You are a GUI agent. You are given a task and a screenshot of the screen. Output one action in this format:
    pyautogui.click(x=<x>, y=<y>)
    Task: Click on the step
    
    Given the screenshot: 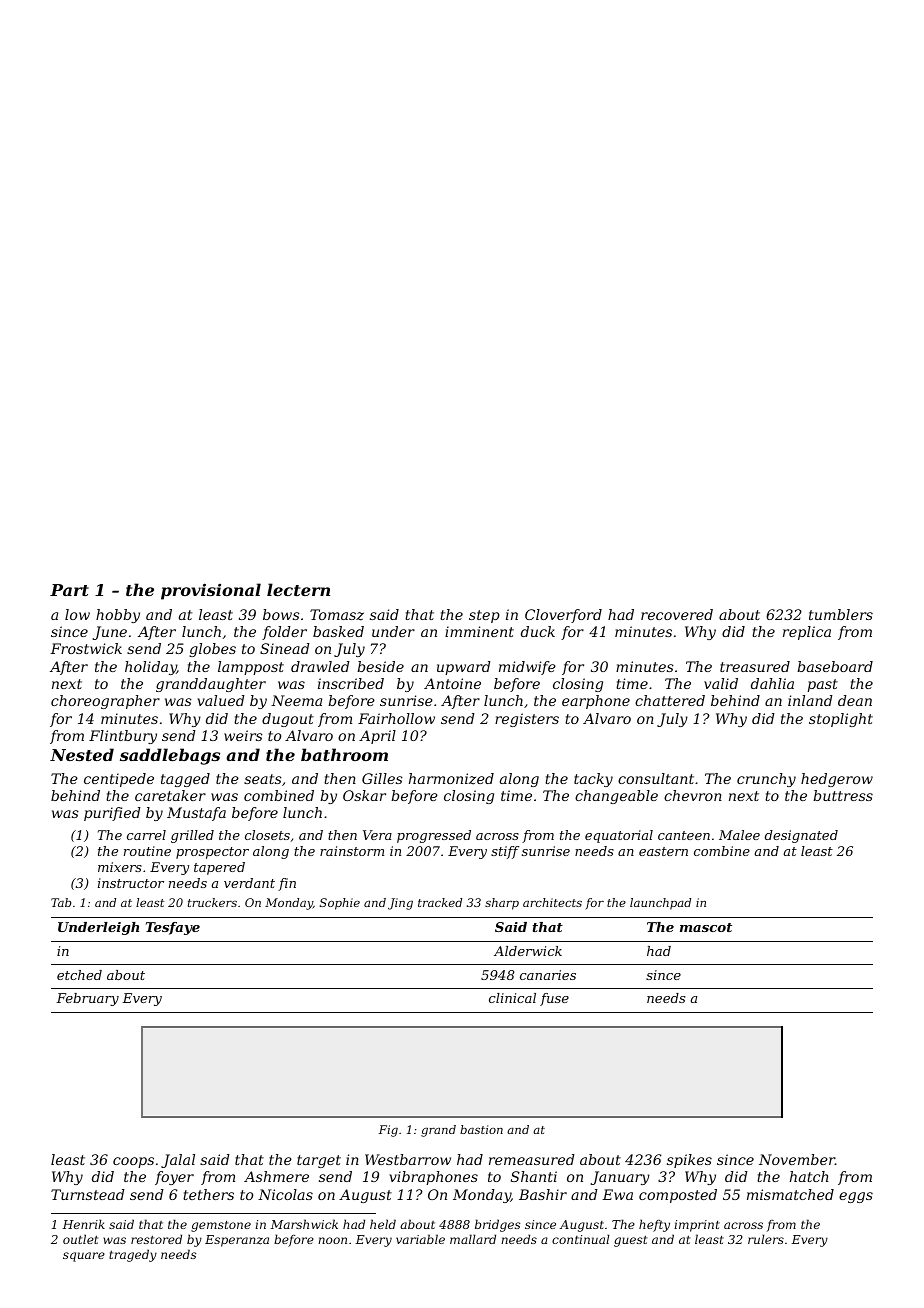 What is the action you would take?
    pyautogui.click(x=484, y=616)
